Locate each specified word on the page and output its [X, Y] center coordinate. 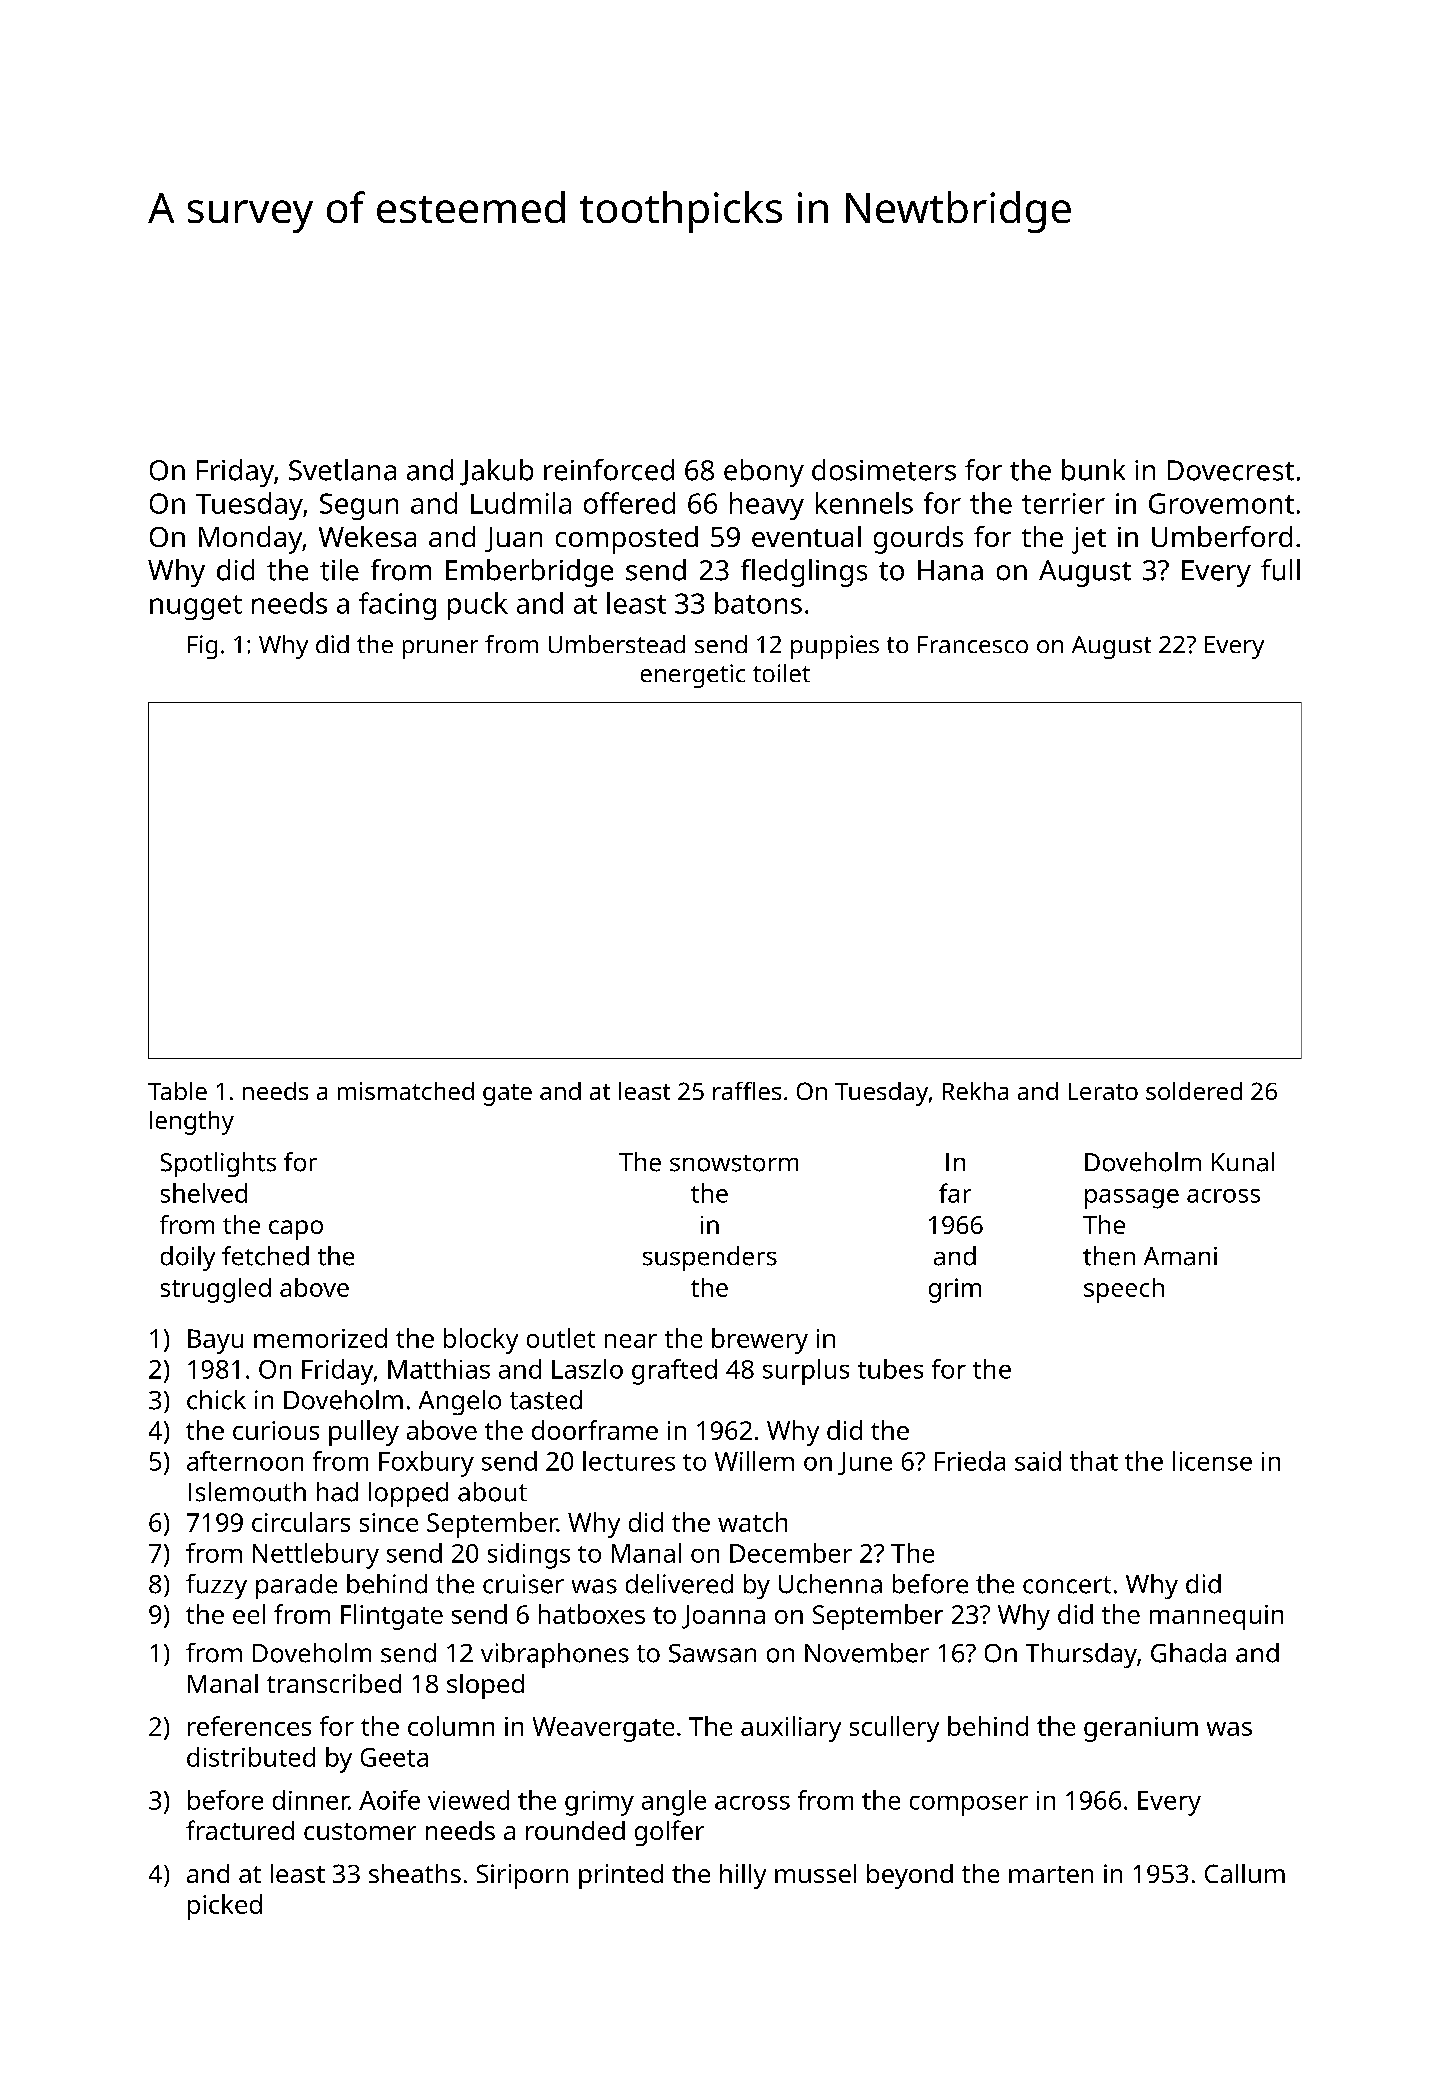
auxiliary [791, 1729]
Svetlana [342, 470]
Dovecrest [1231, 470]
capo [296, 1230]
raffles [747, 1091]
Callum [1245, 1873]
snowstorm [734, 1163]
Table [177, 1091]
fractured [240, 1830]
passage [1132, 1199]
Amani [1180, 1256]
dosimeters [884, 470]
